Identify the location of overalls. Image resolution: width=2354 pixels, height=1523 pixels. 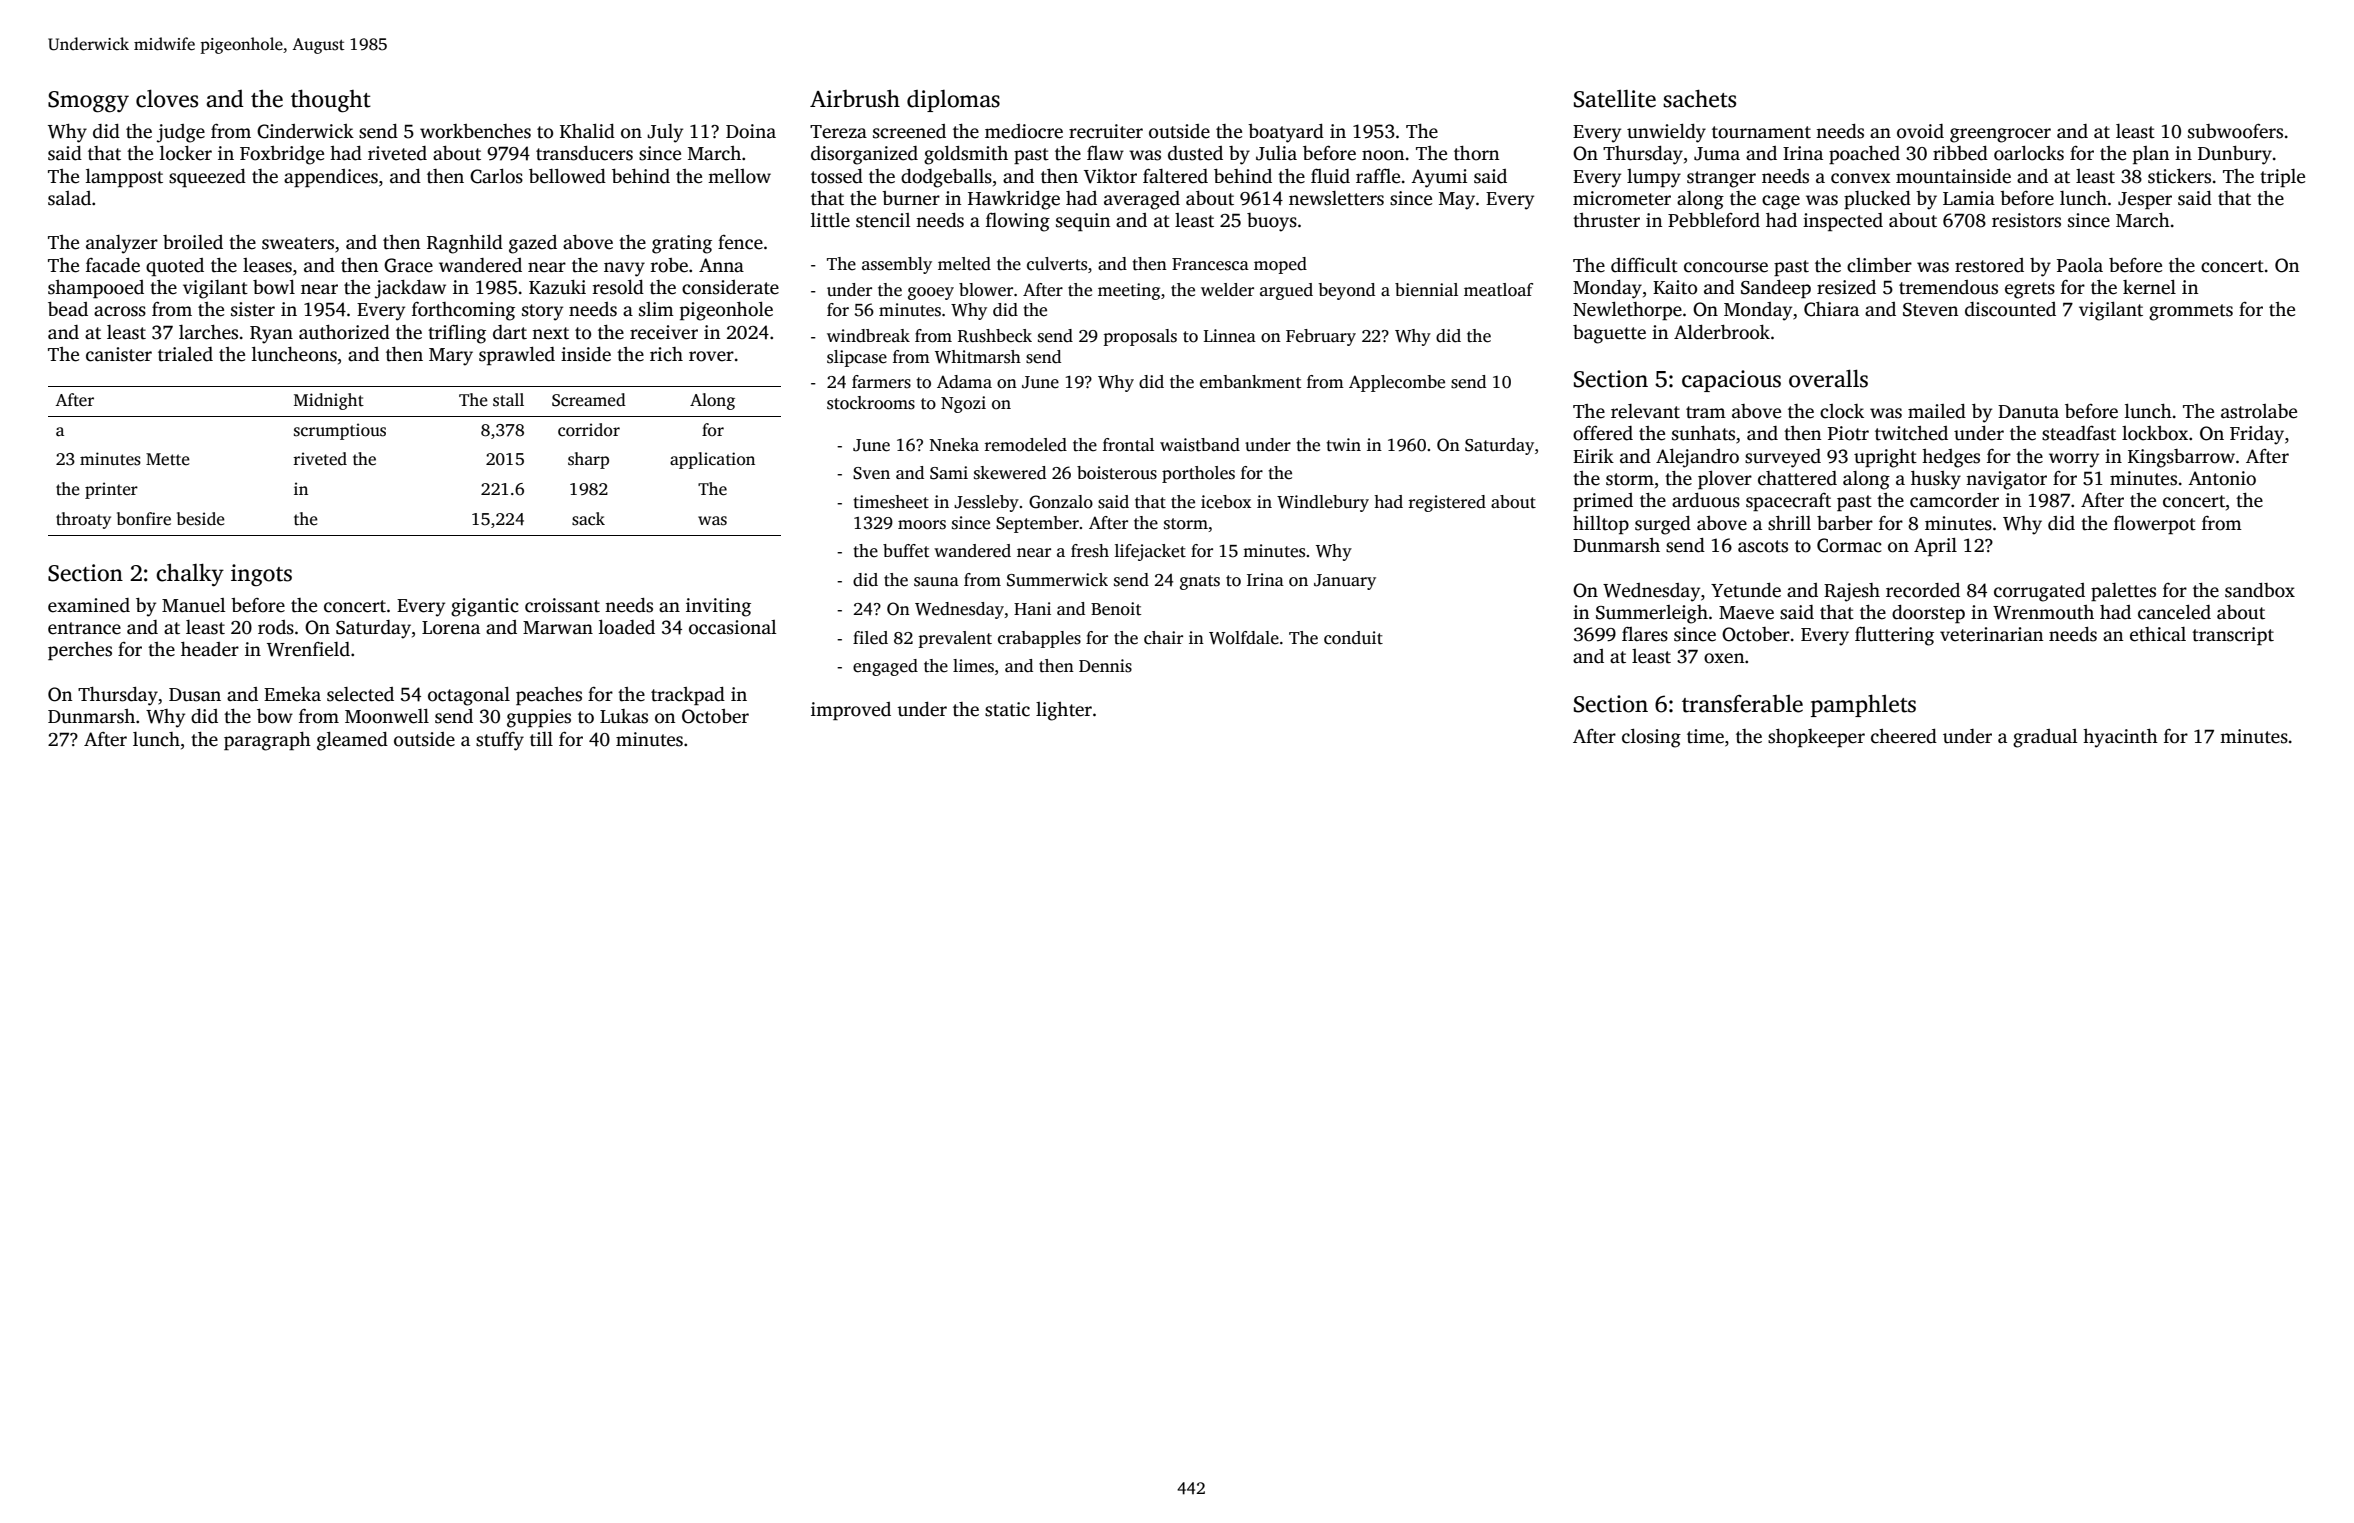
(1828, 378).
